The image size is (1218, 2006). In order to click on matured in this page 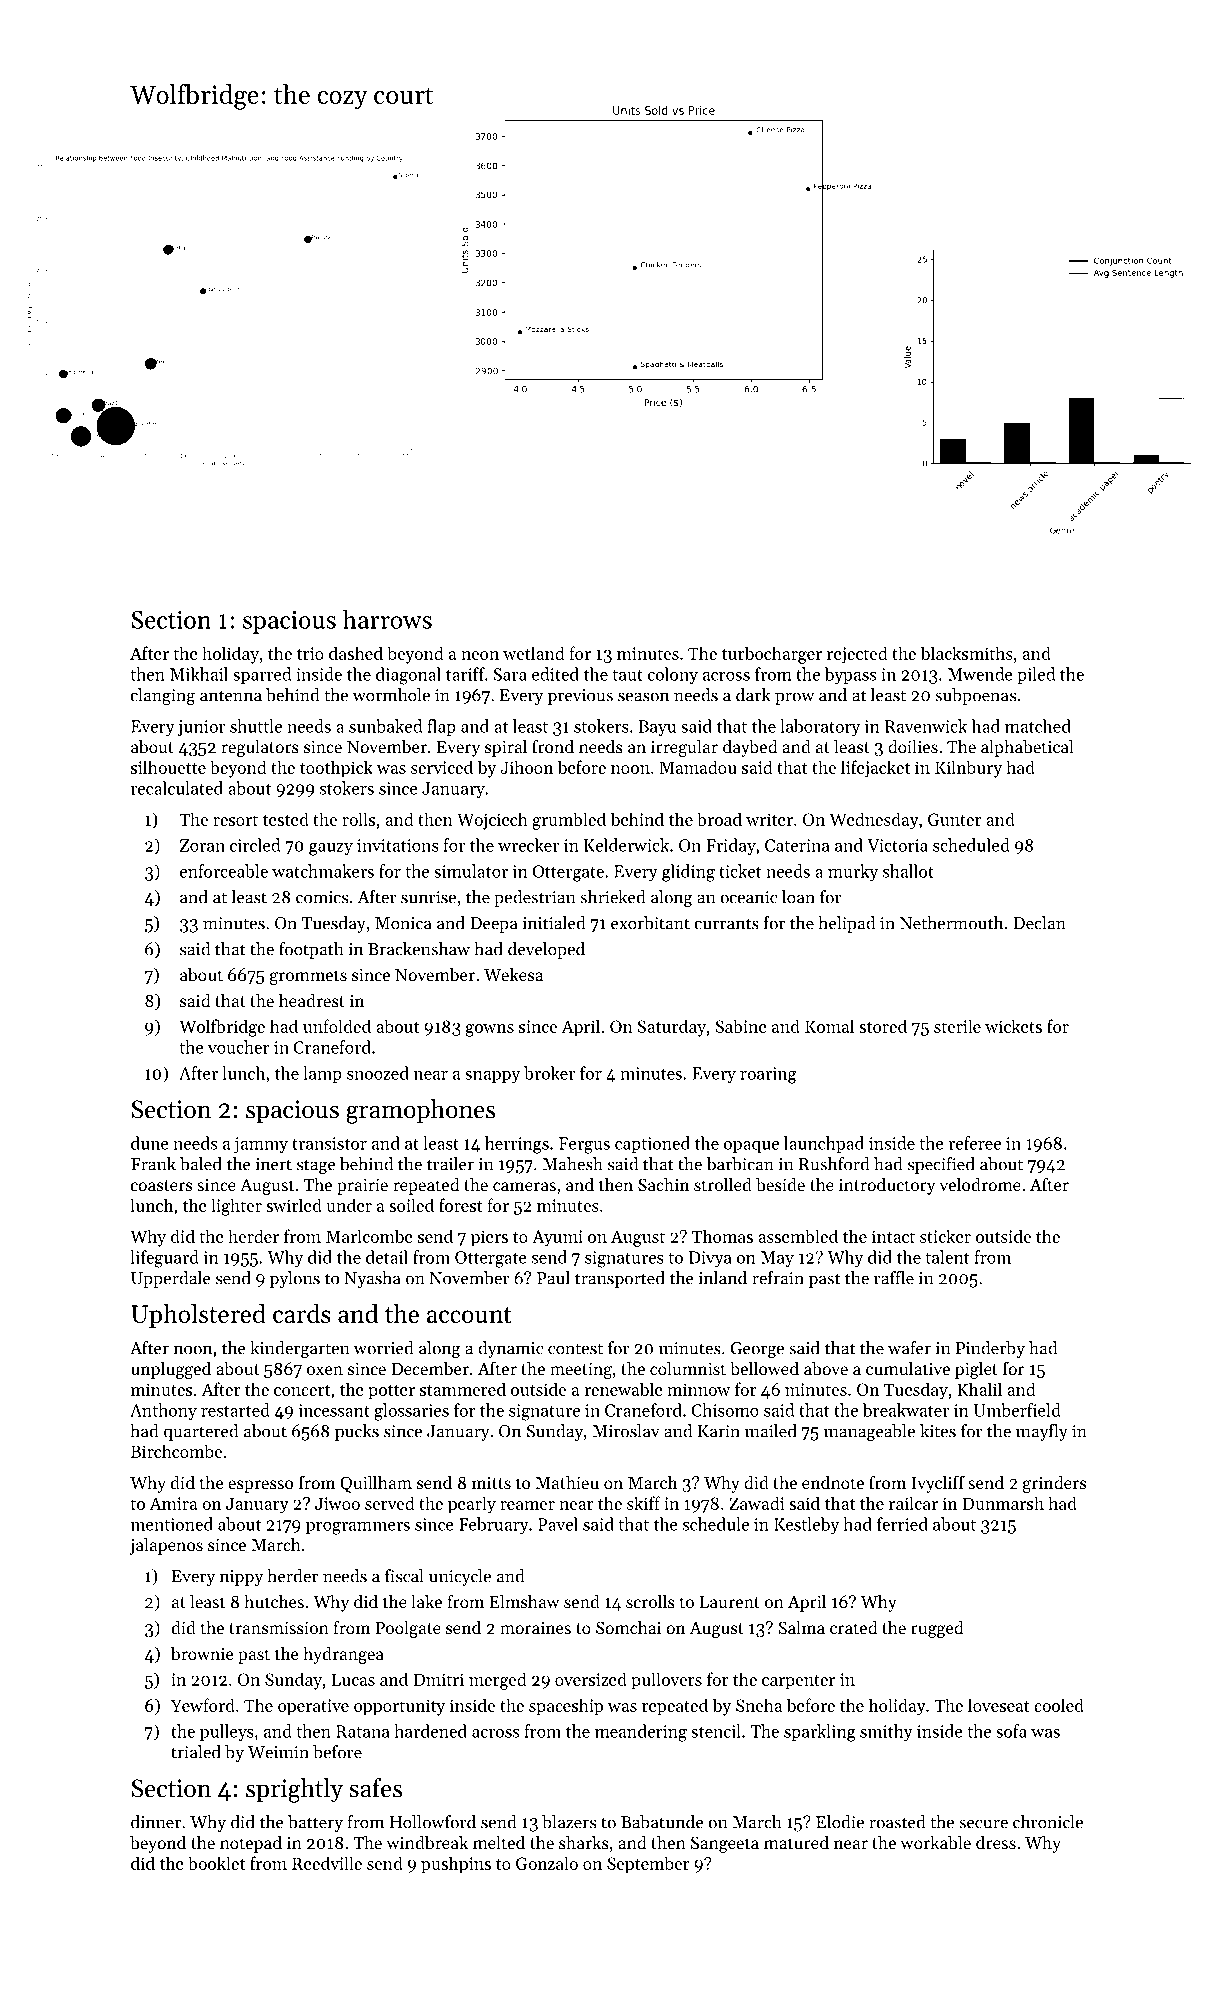, I will do `click(796, 1842)`.
